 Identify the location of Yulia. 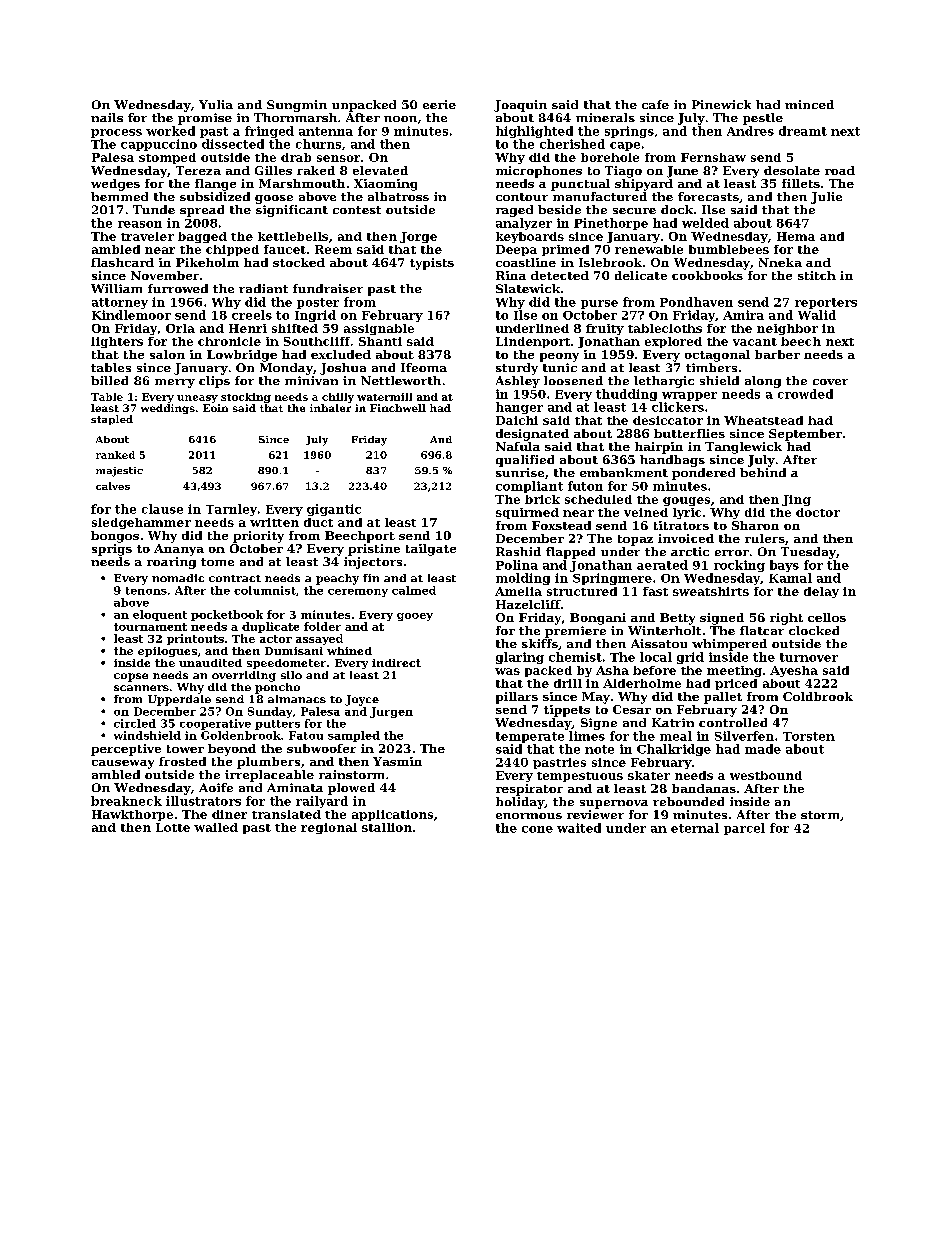
(216, 104).
